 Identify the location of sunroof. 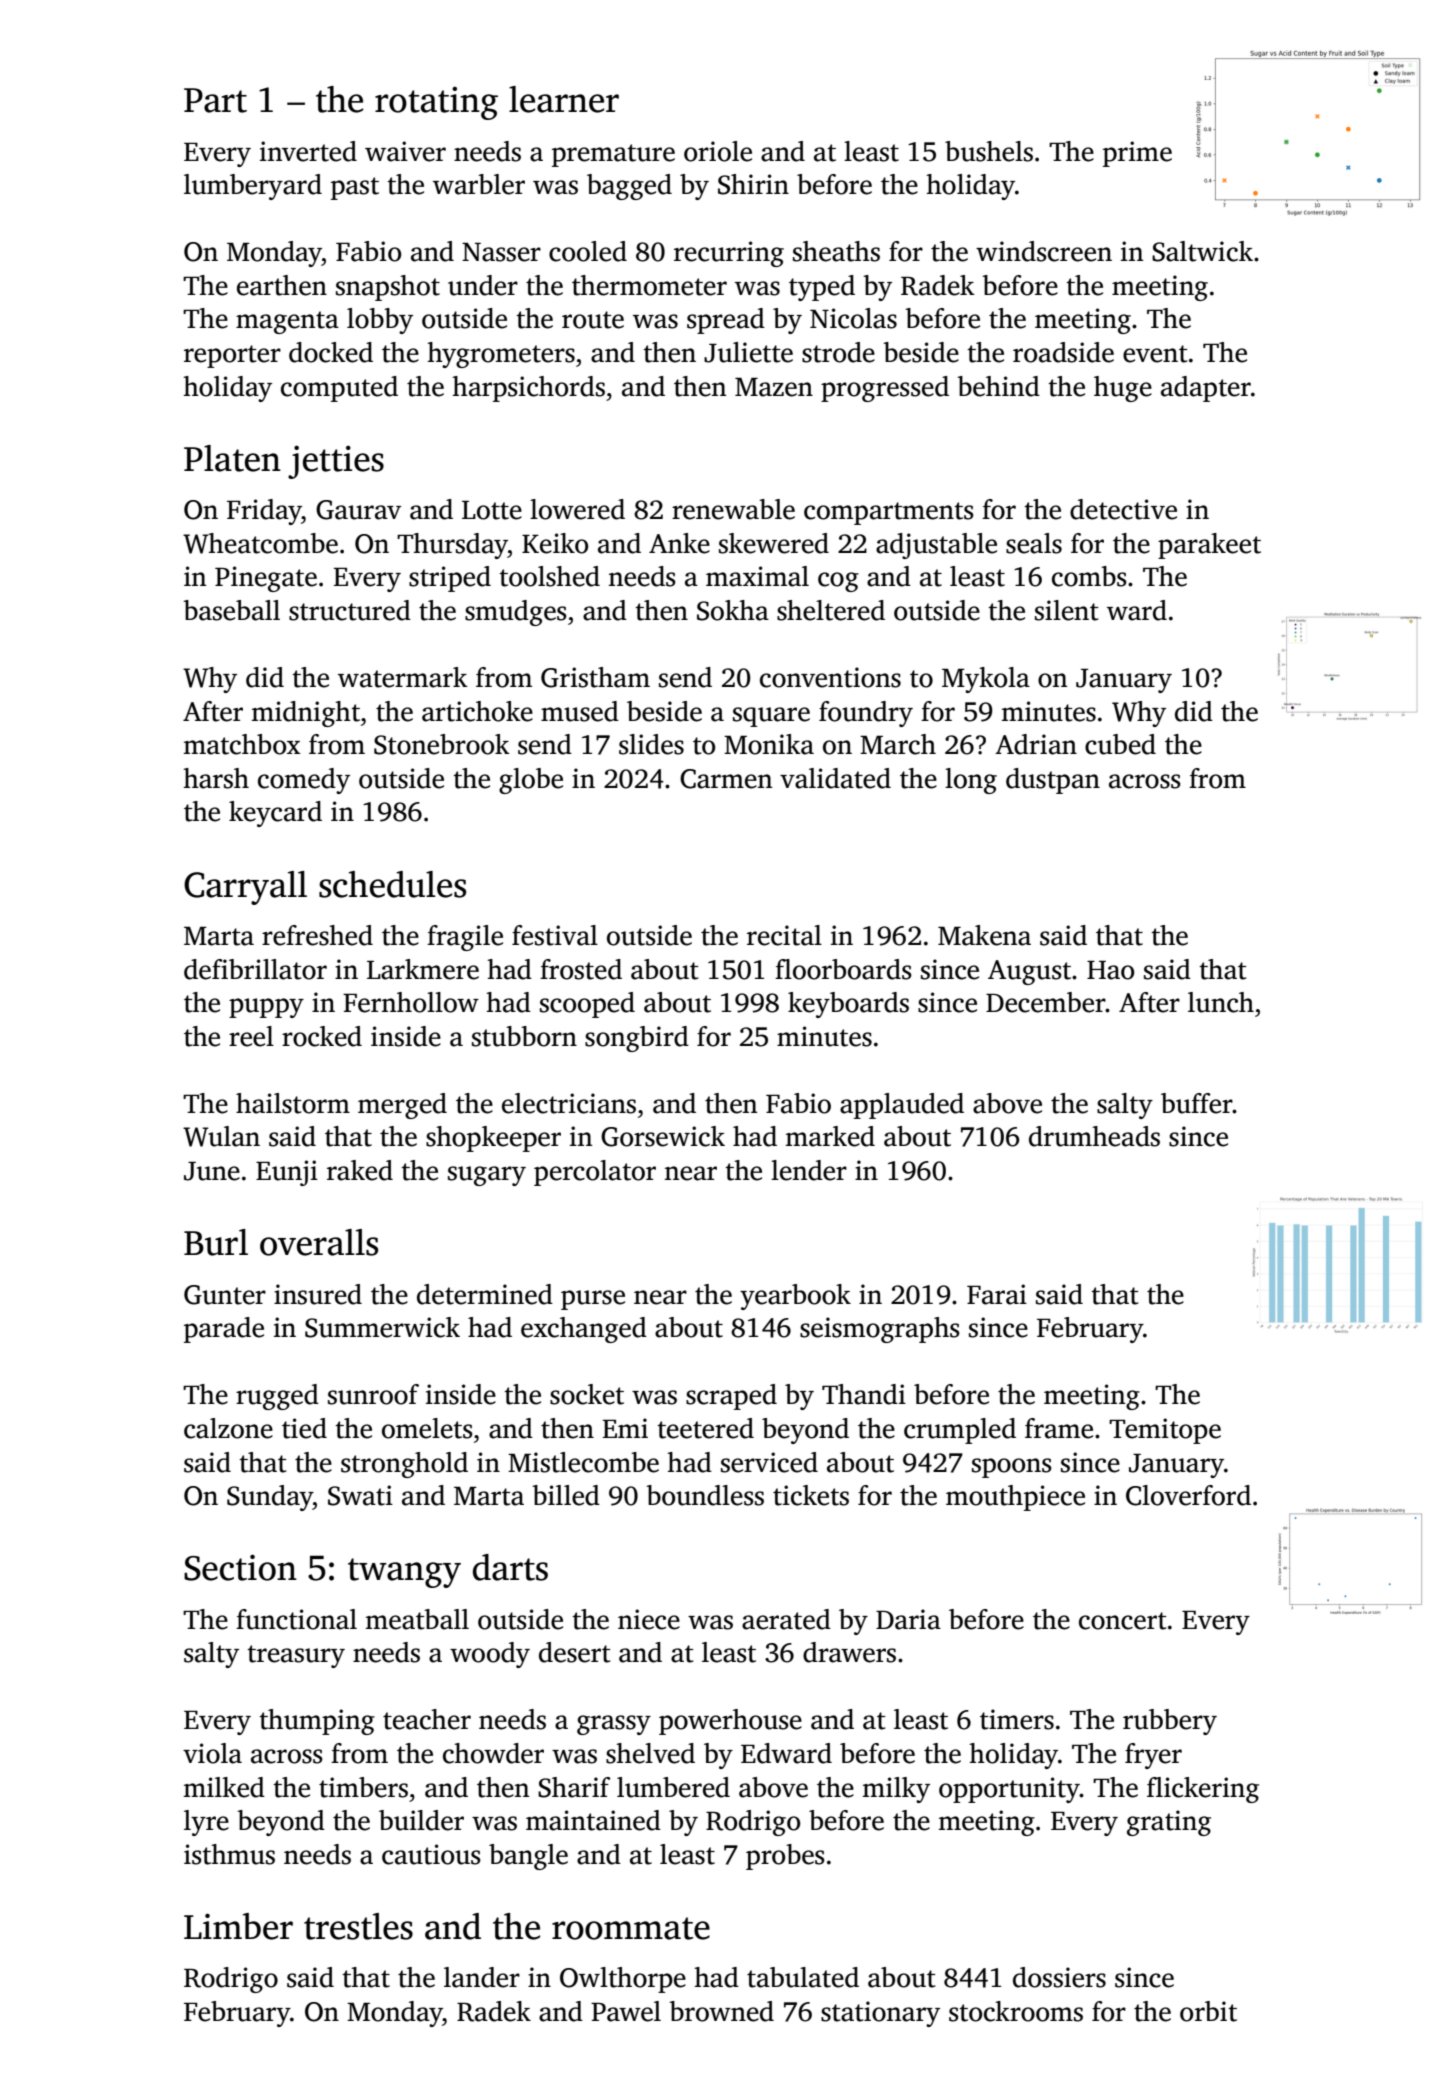
(373, 1394).
